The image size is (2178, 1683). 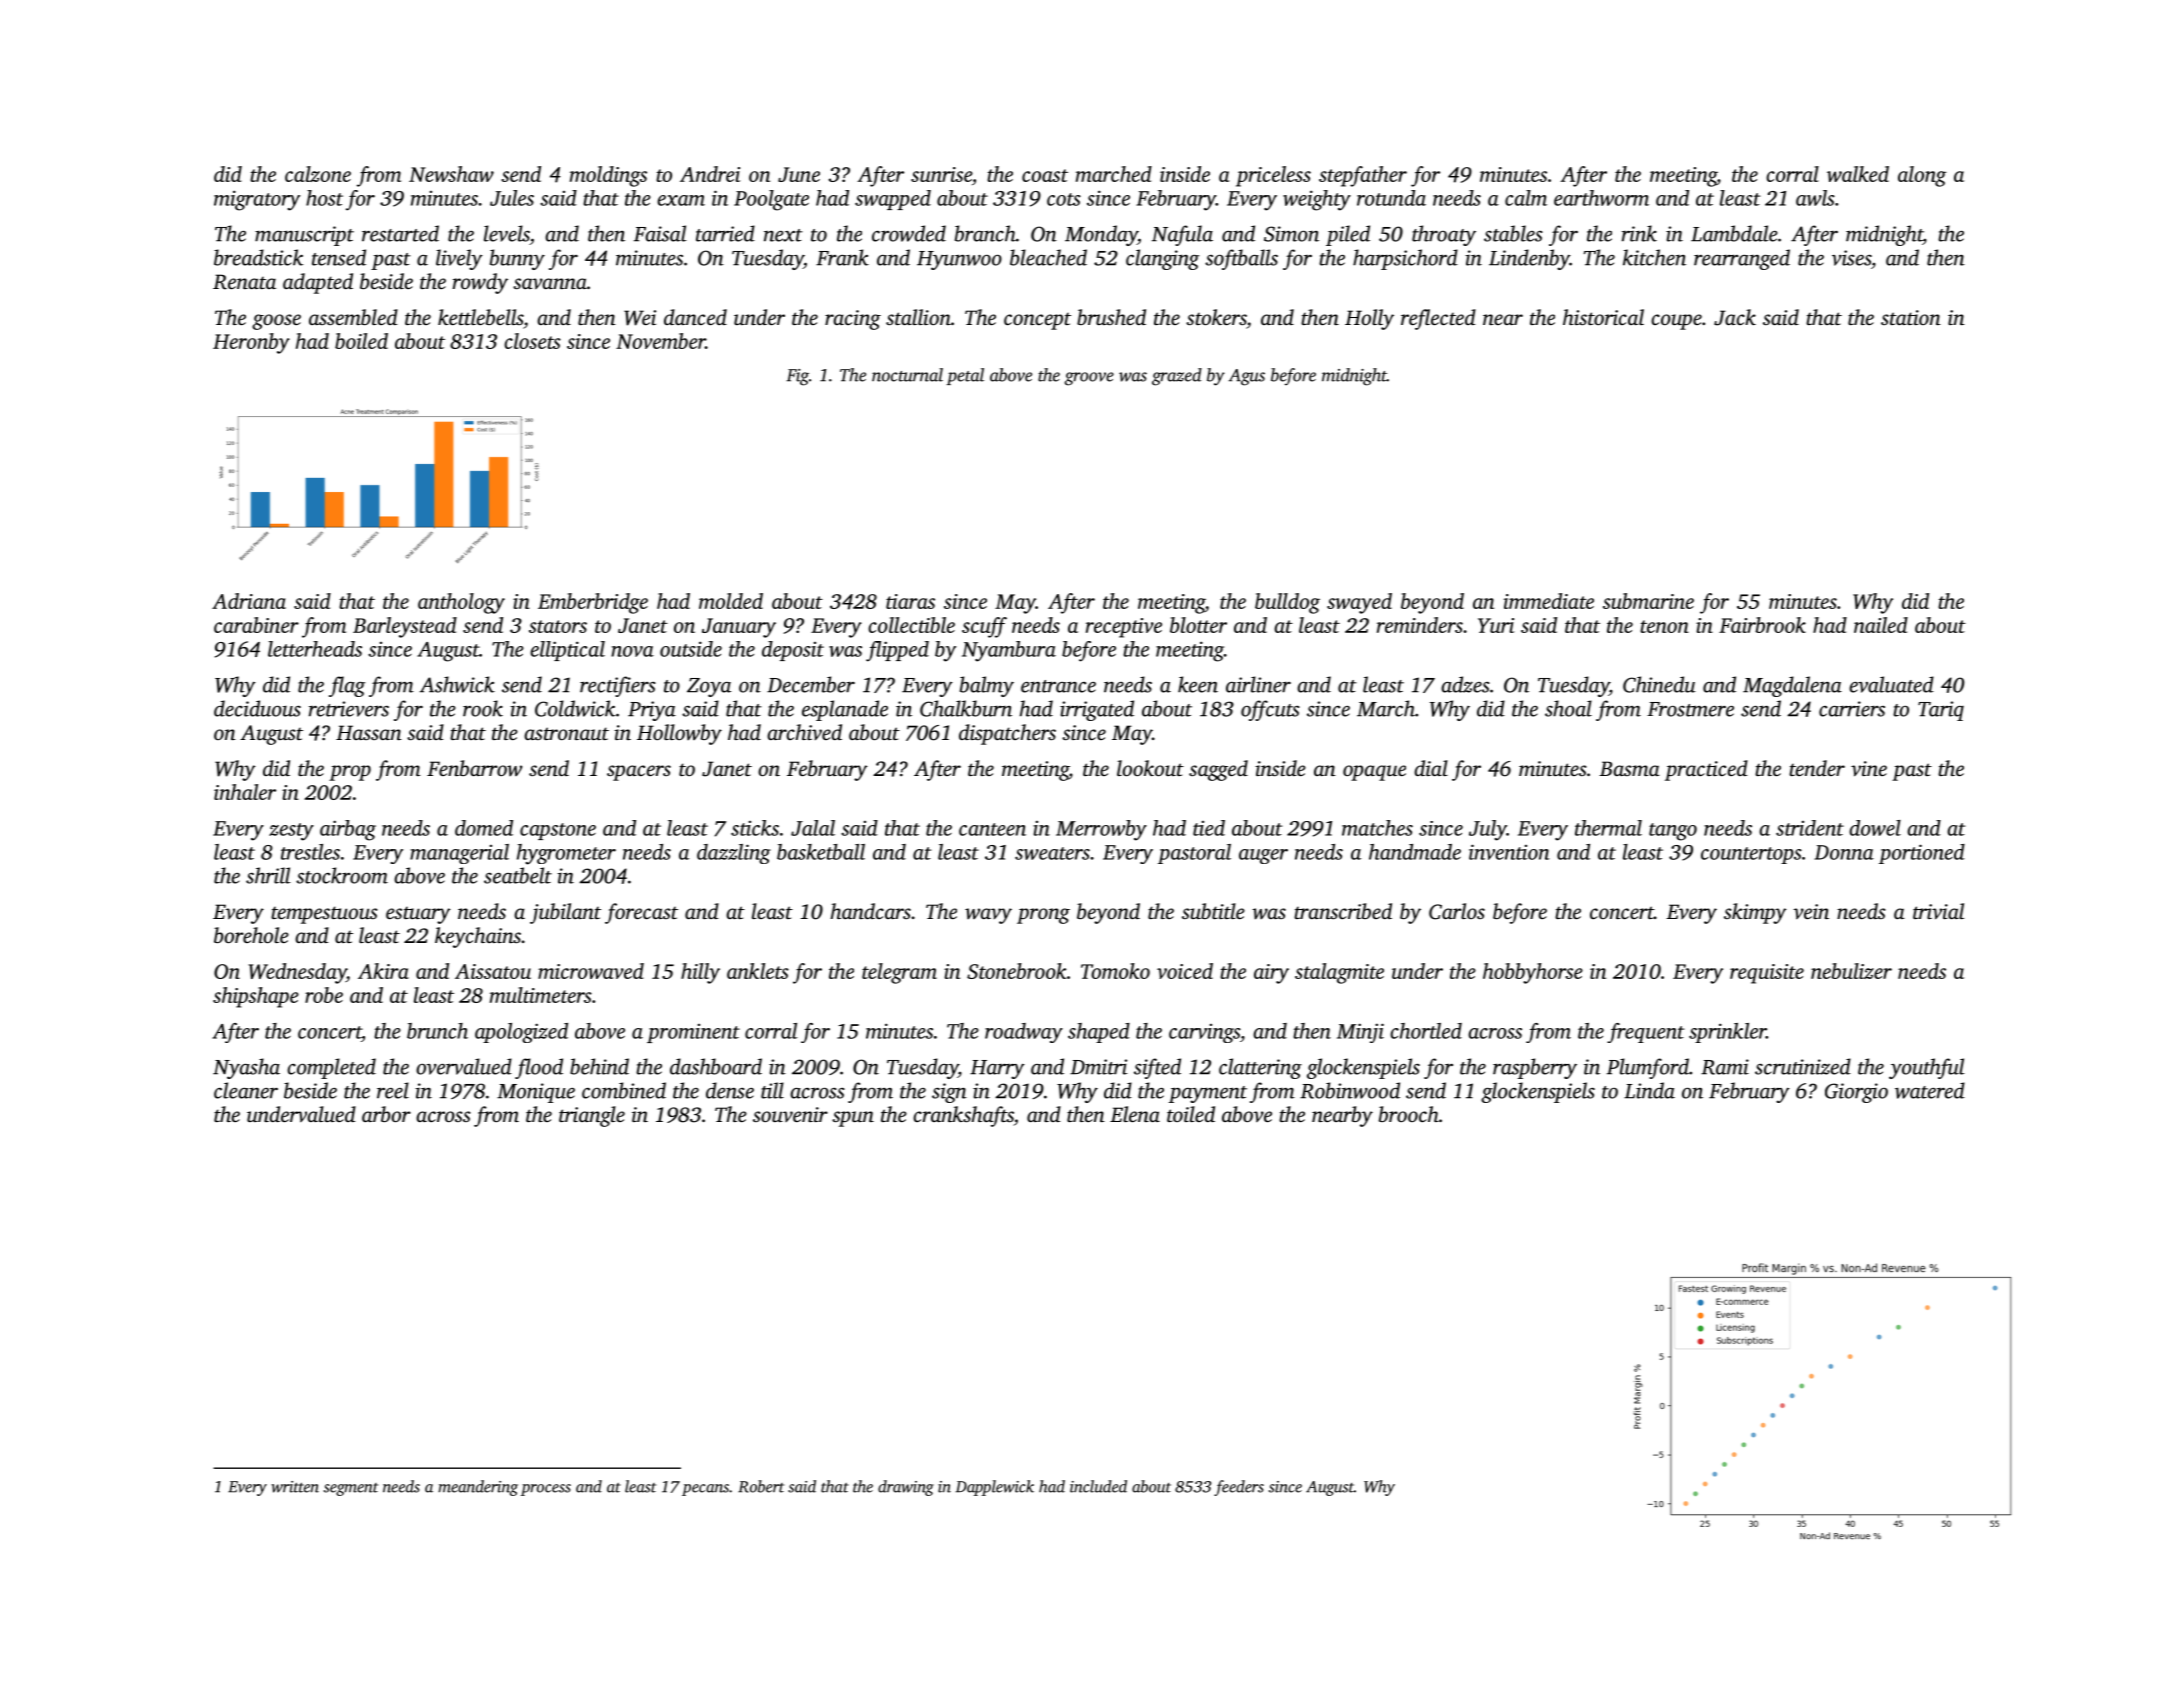 I want to click on Tariq, so click(x=1941, y=711).
